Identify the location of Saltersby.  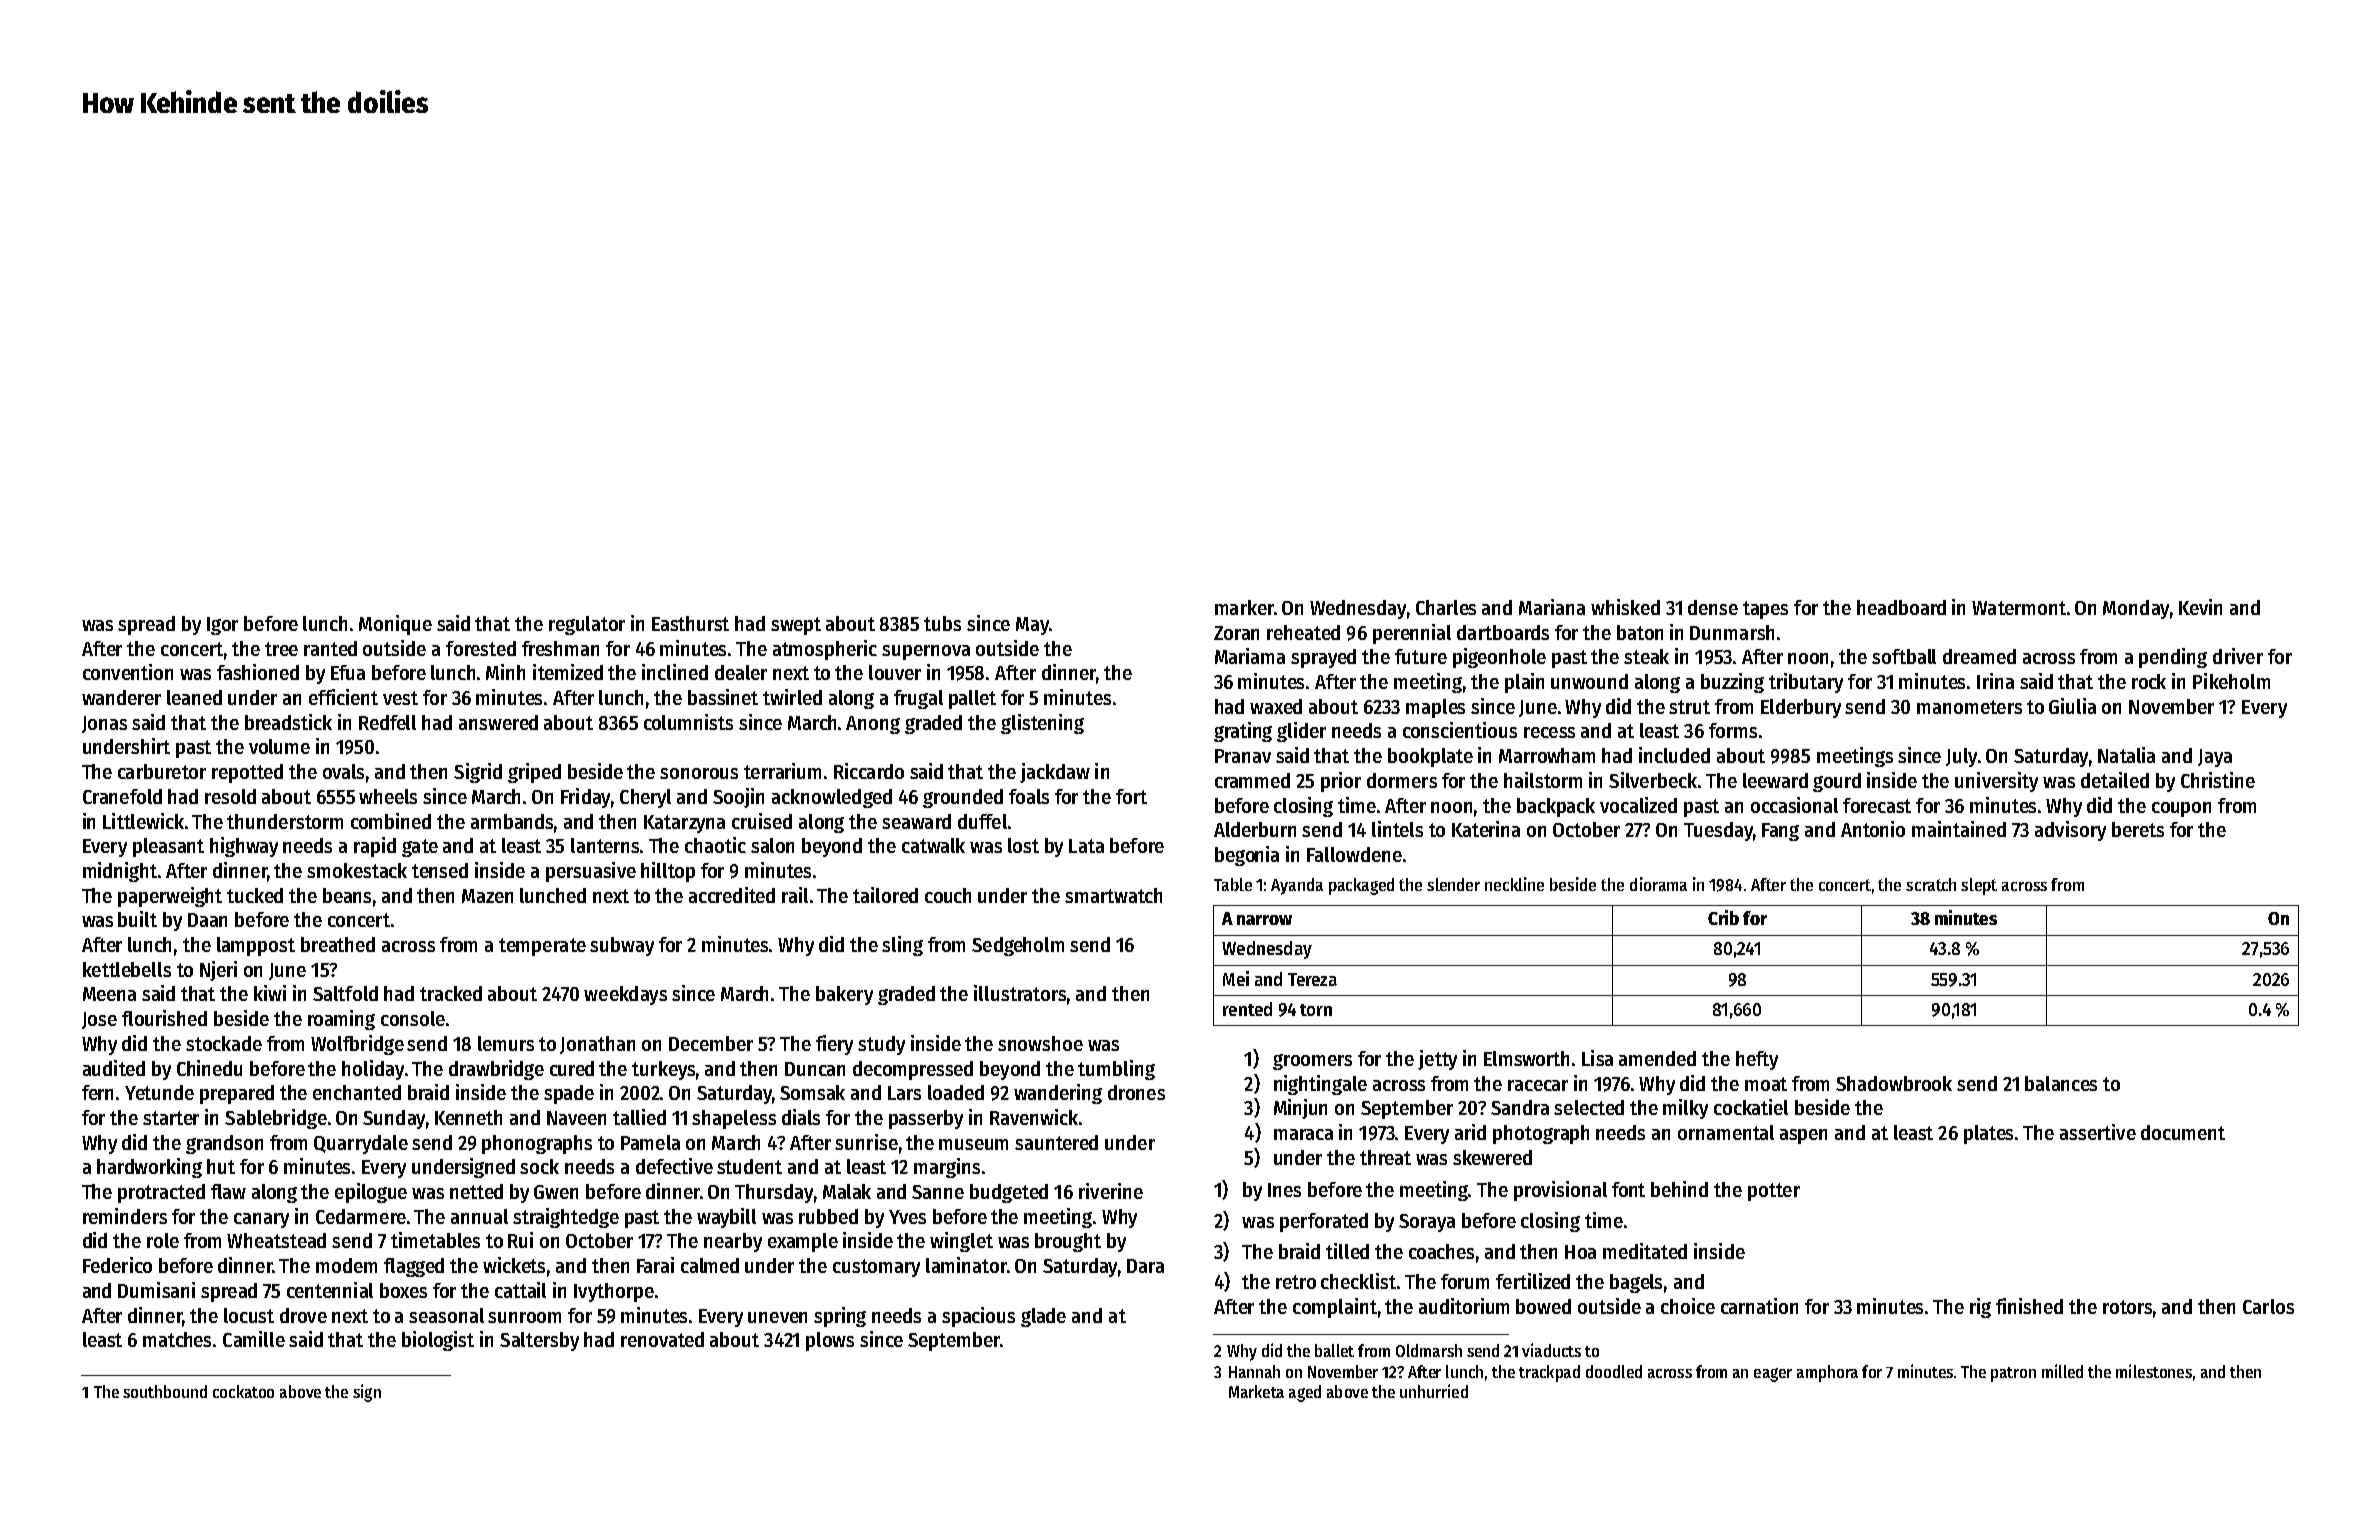
(539, 1341).
